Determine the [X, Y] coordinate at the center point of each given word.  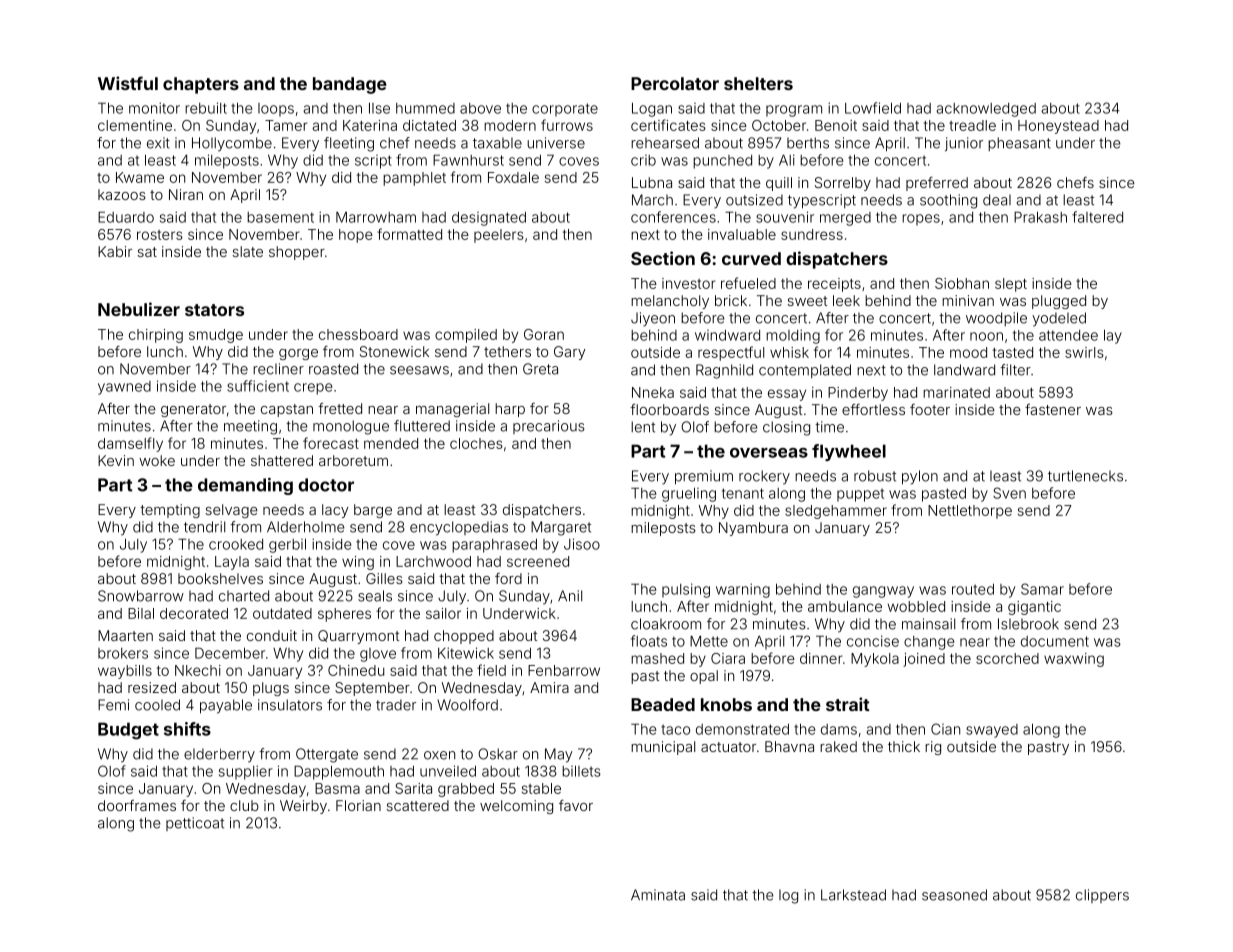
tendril [204, 527]
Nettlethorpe [970, 512]
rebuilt [206, 108]
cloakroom [666, 624]
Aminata [658, 895]
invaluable [742, 234]
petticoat [195, 824]
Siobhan [962, 283]
